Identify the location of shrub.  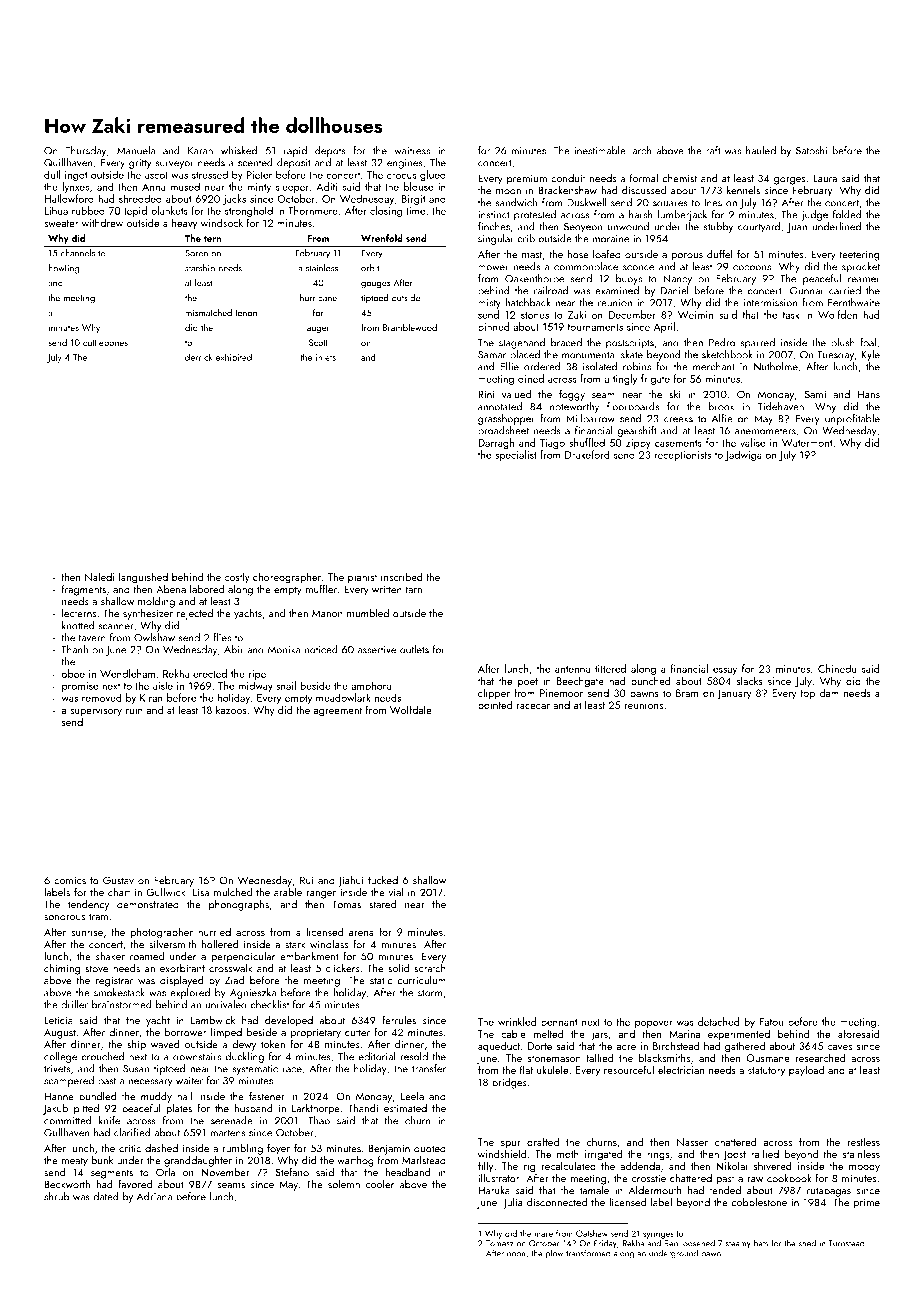
(56, 1196).
